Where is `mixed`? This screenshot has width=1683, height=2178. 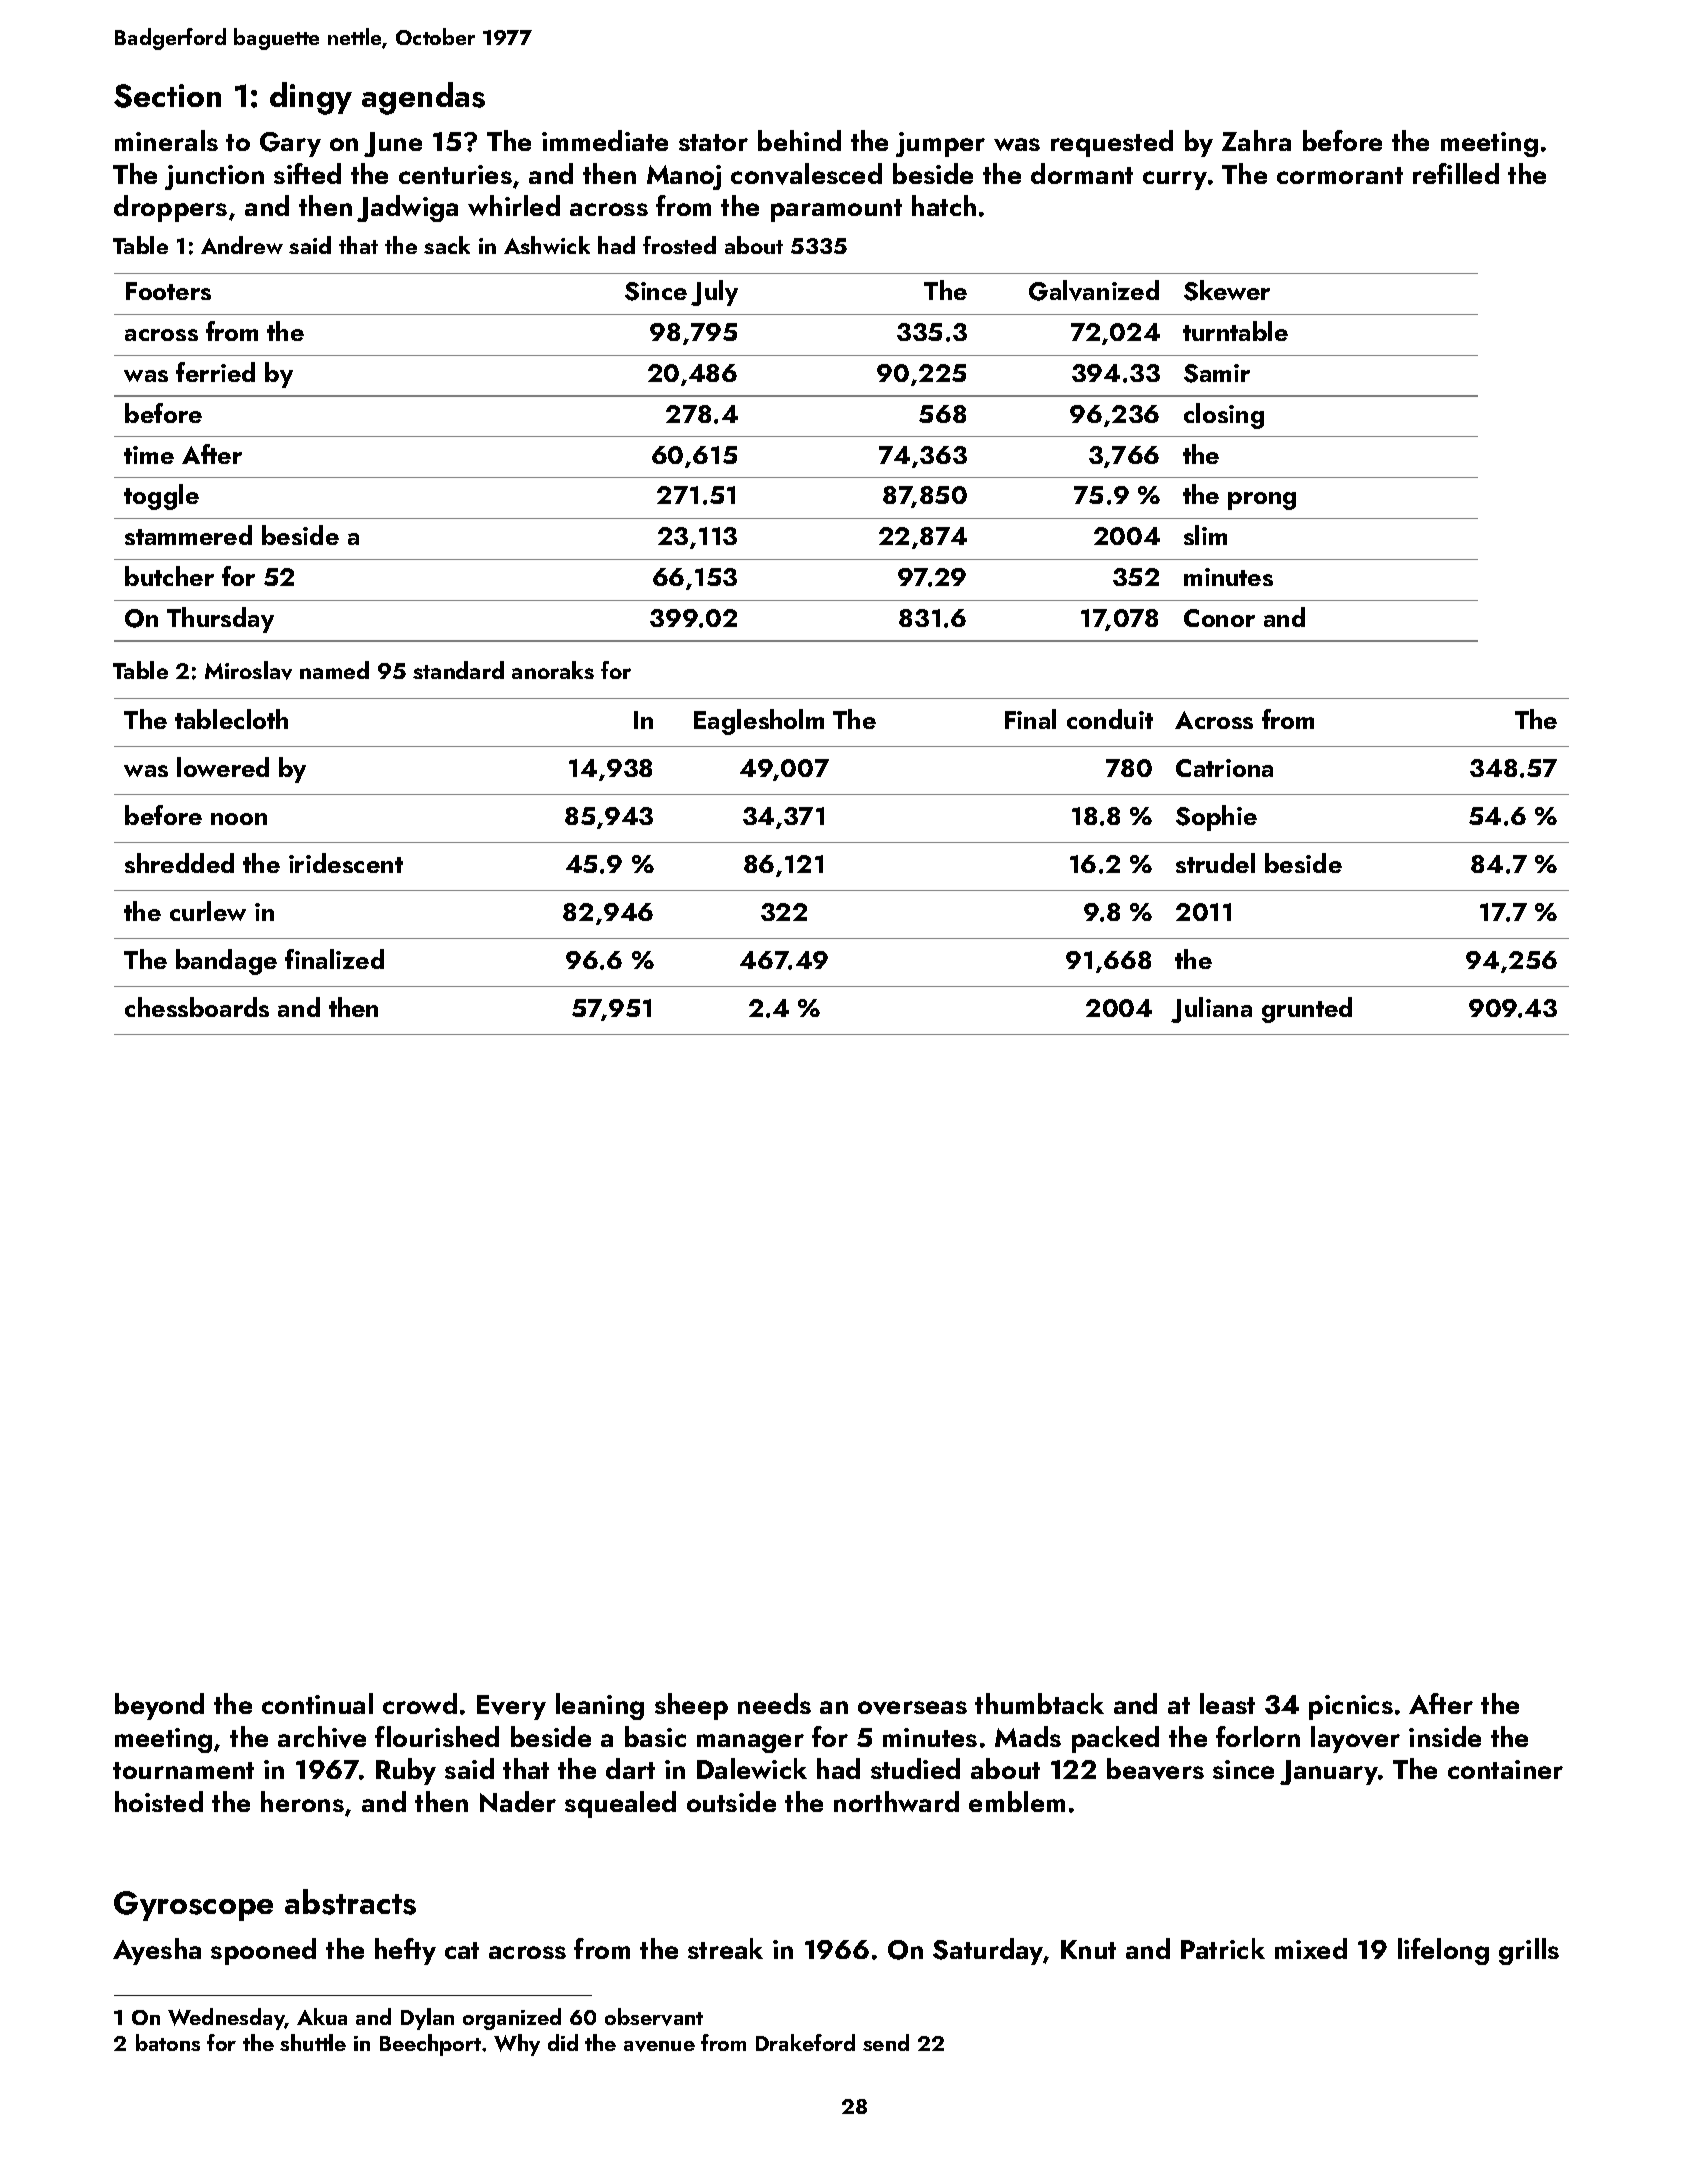 mixed is located at coordinates (1311, 1948).
